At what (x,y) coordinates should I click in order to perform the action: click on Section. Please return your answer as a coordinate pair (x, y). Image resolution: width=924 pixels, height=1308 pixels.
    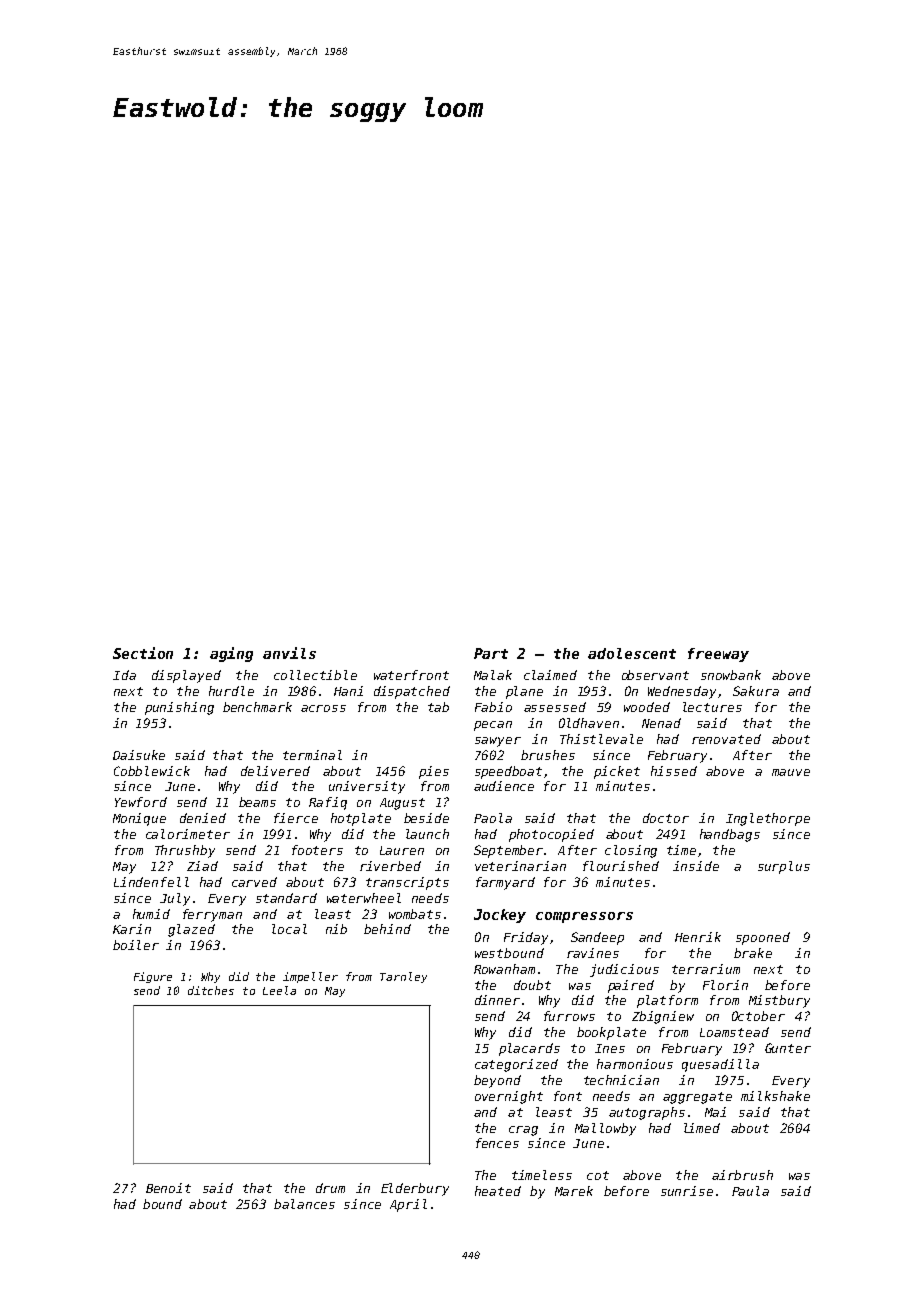
    Looking at the image, I should click on (143, 653).
